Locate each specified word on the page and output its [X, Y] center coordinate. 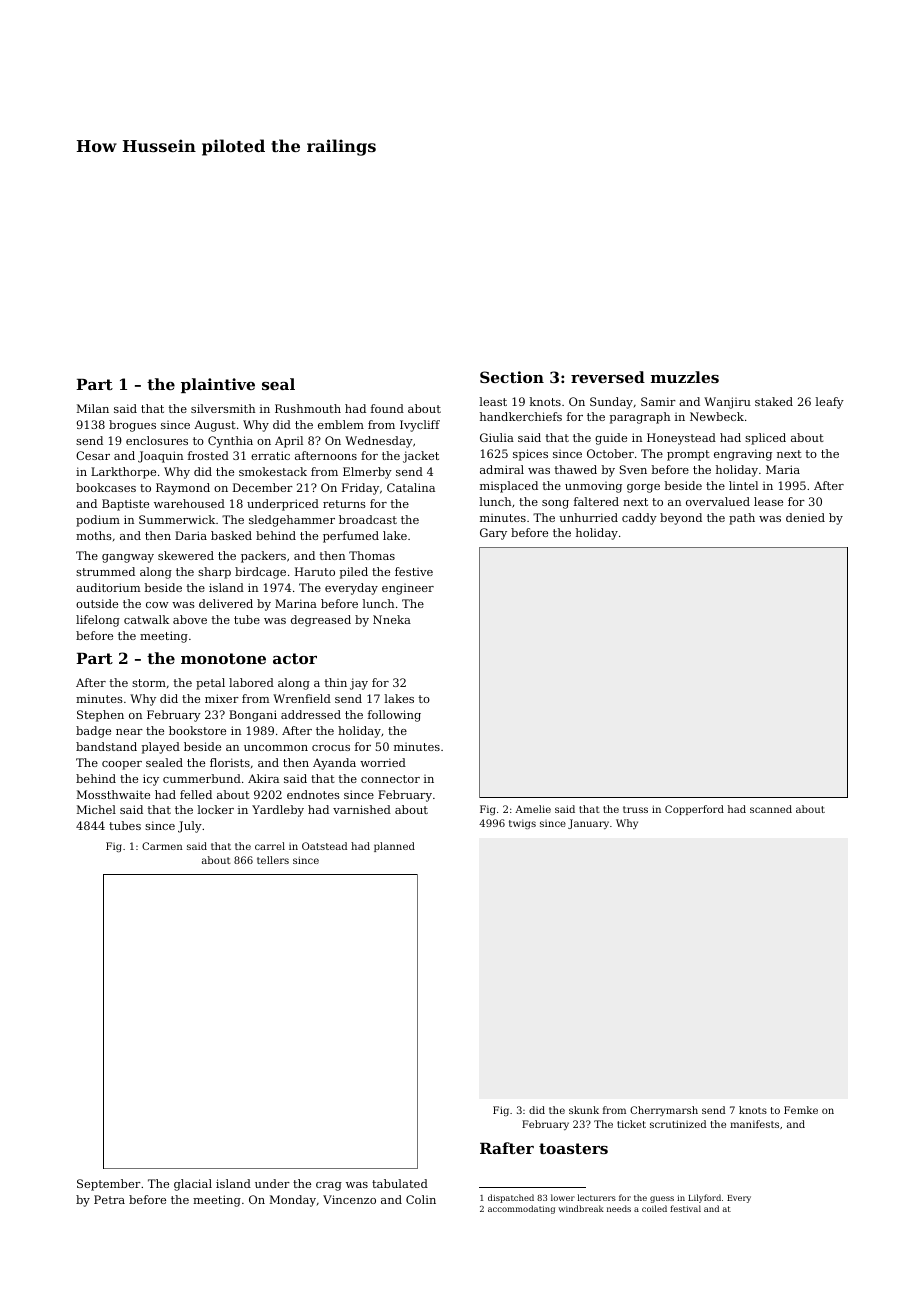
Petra [109, 1199]
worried [383, 762]
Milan [93, 408]
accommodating [521, 1209]
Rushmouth [308, 408]
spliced [765, 439]
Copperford [694, 810]
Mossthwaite [113, 794]
